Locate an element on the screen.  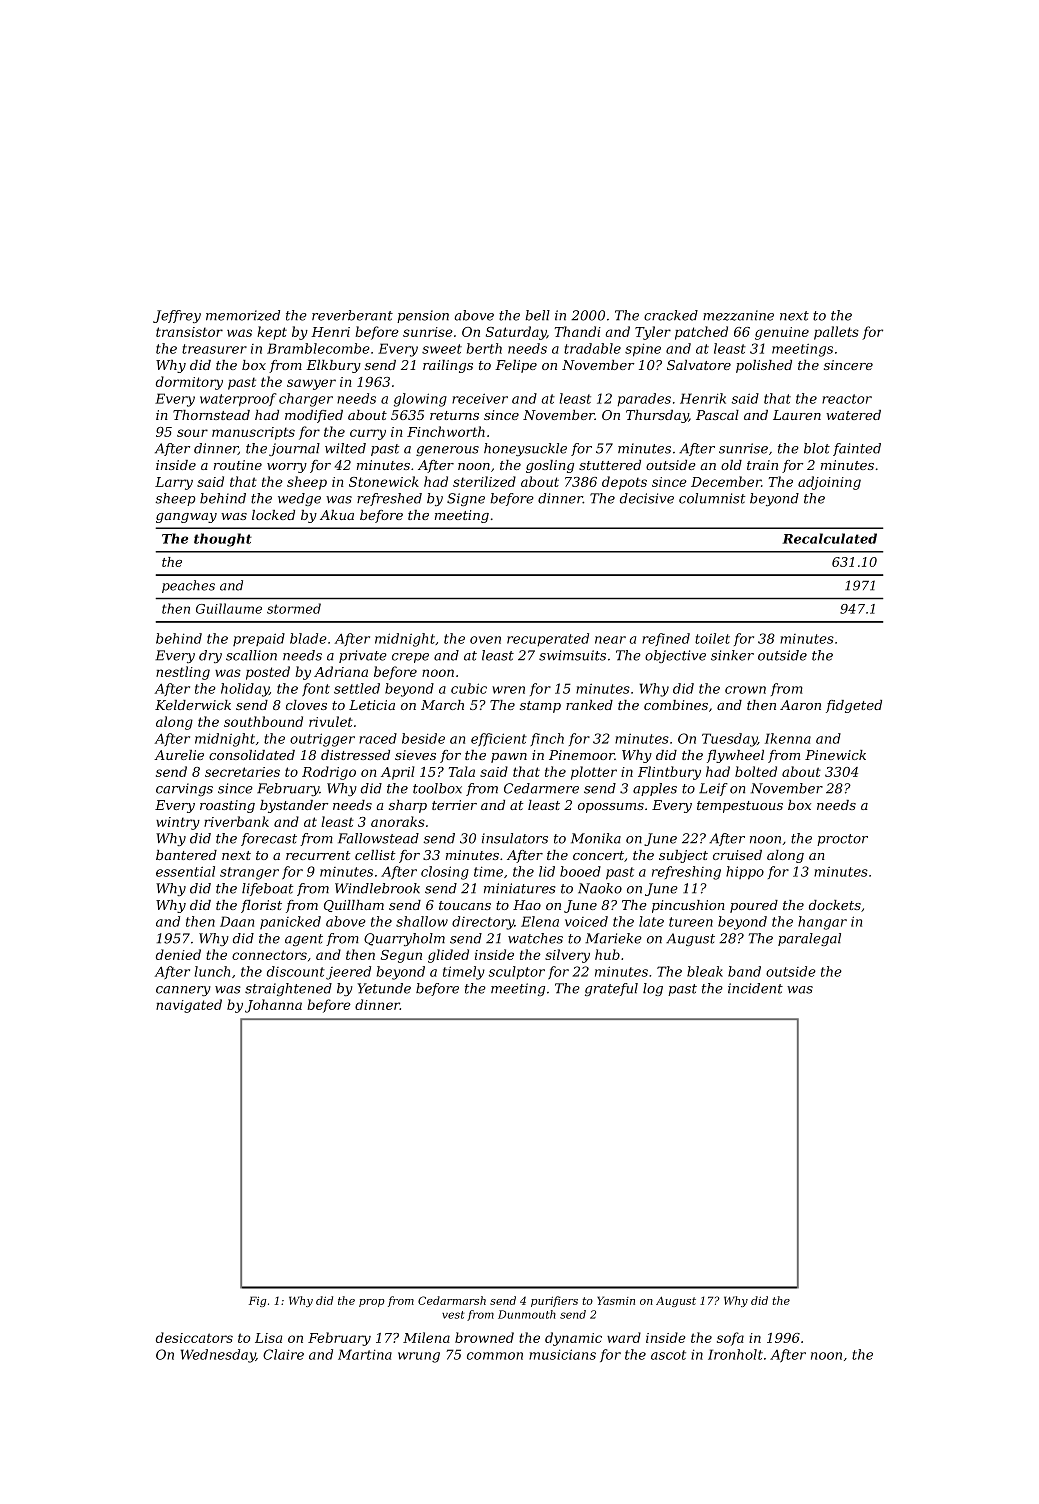
Fig is located at coordinates (257, 1301).
